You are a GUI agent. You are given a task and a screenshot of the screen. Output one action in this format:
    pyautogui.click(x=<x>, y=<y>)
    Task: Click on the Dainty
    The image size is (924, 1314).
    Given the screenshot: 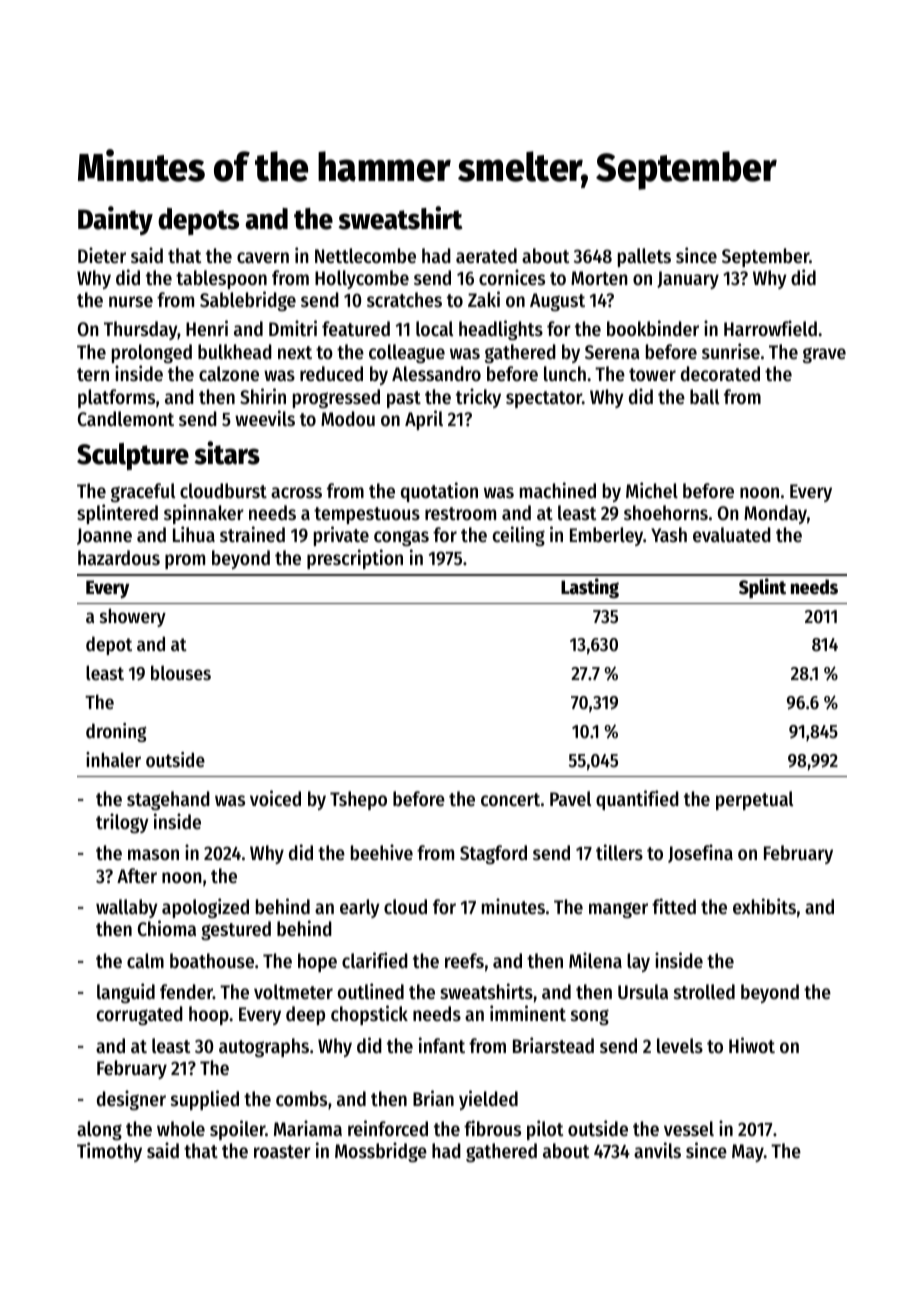 What is the action you would take?
    pyautogui.click(x=115, y=220)
